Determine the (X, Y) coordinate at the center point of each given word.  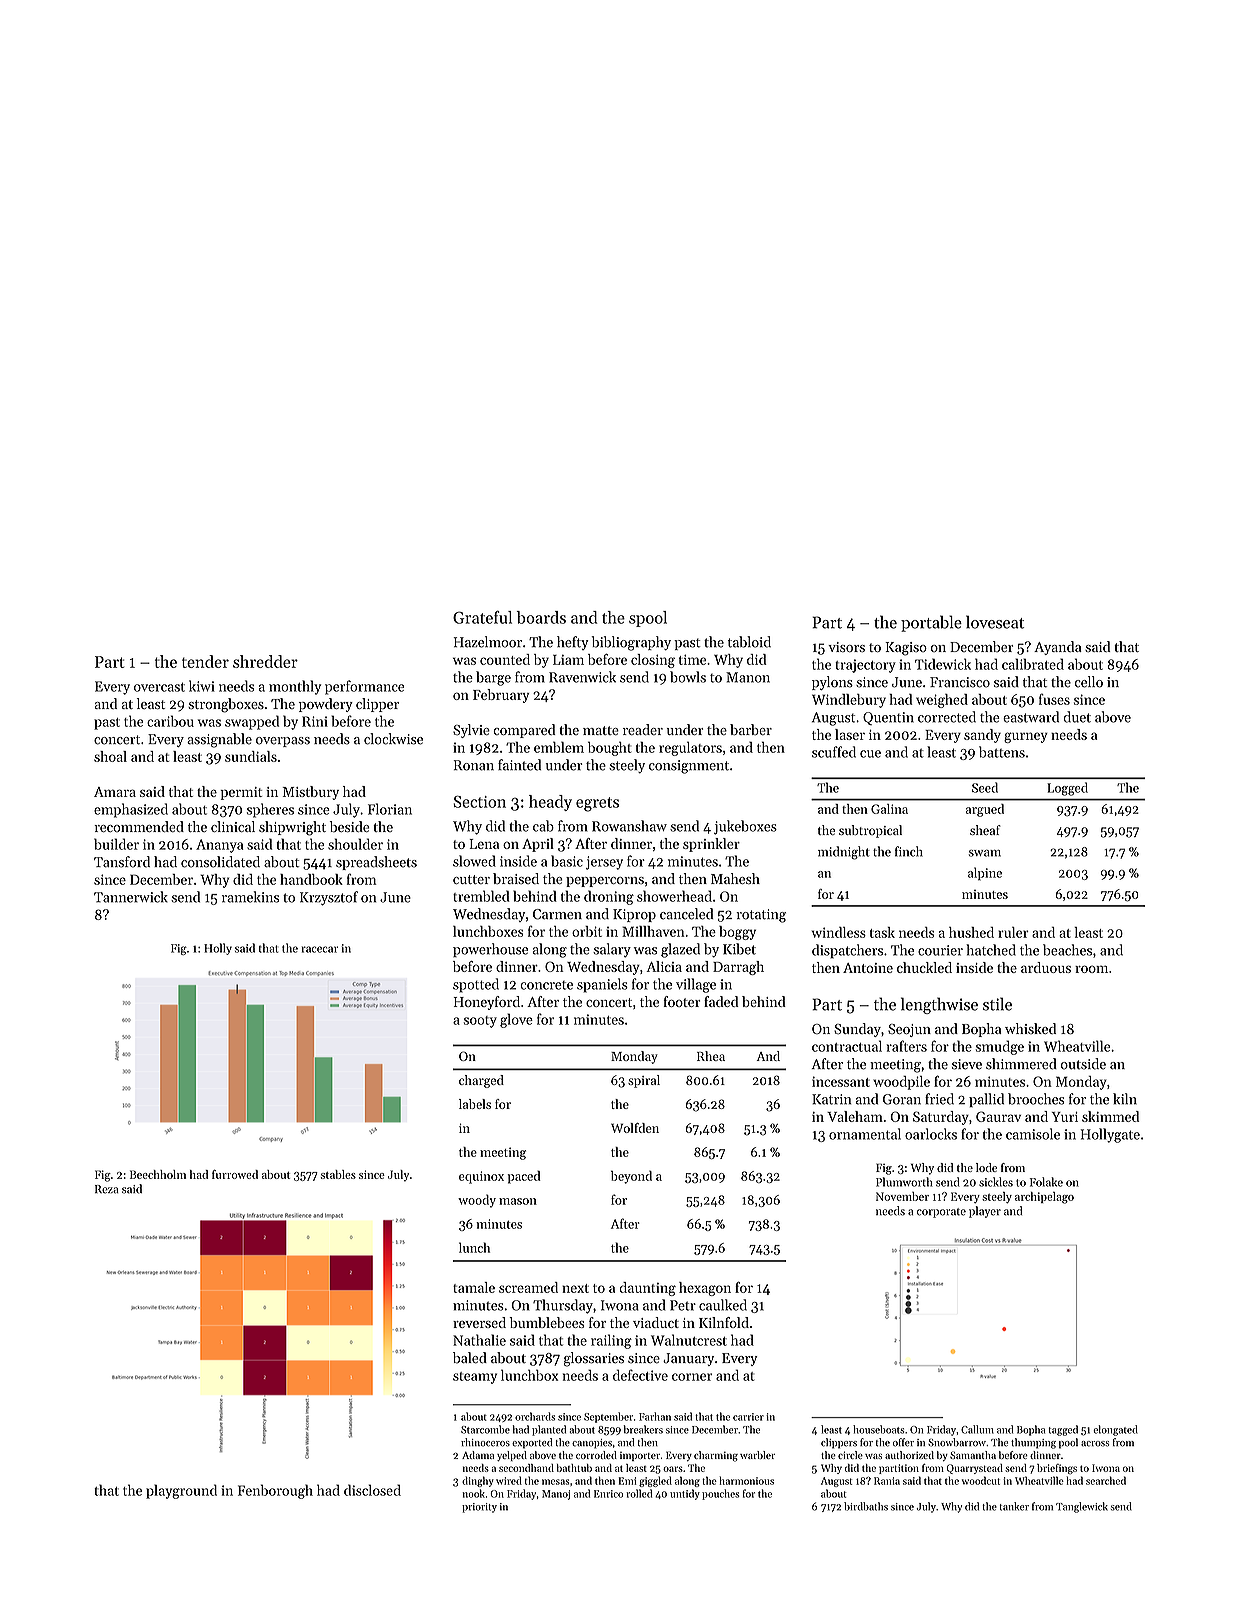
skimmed (1110, 1116)
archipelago (1044, 1198)
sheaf (985, 830)
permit (241, 793)
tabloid (749, 642)
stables (338, 1174)
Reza (107, 1189)
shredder (265, 661)
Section (479, 802)
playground (181, 1491)
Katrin (831, 1099)
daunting (648, 1289)
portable (931, 623)
